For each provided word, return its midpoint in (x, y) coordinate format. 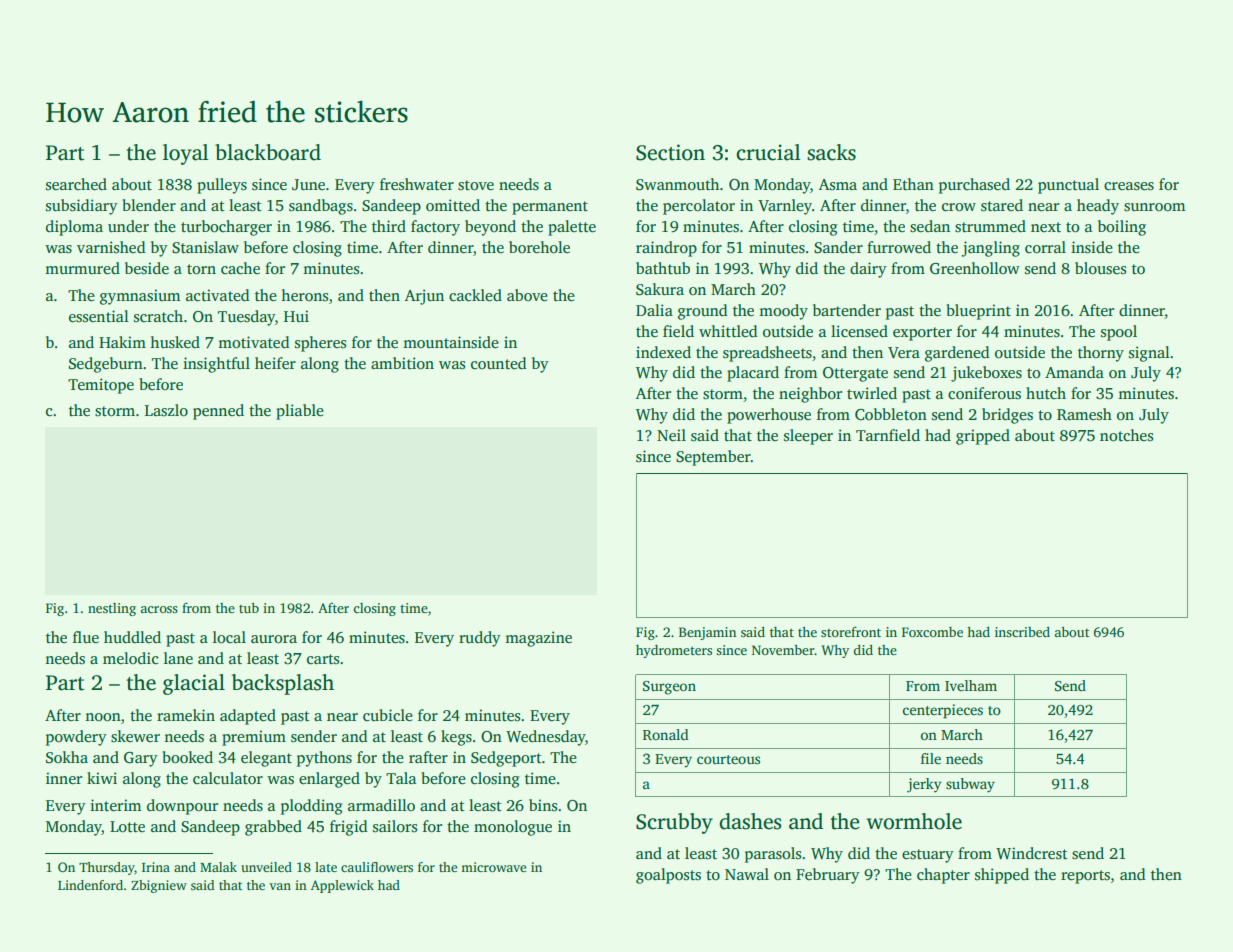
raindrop (666, 249)
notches (1127, 435)
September (713, 458)
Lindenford (90, 885)
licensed (859, 331)
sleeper (808, 437)
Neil (671, 435)
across (159, 609)
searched (76, 184)
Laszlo (166, 410)
